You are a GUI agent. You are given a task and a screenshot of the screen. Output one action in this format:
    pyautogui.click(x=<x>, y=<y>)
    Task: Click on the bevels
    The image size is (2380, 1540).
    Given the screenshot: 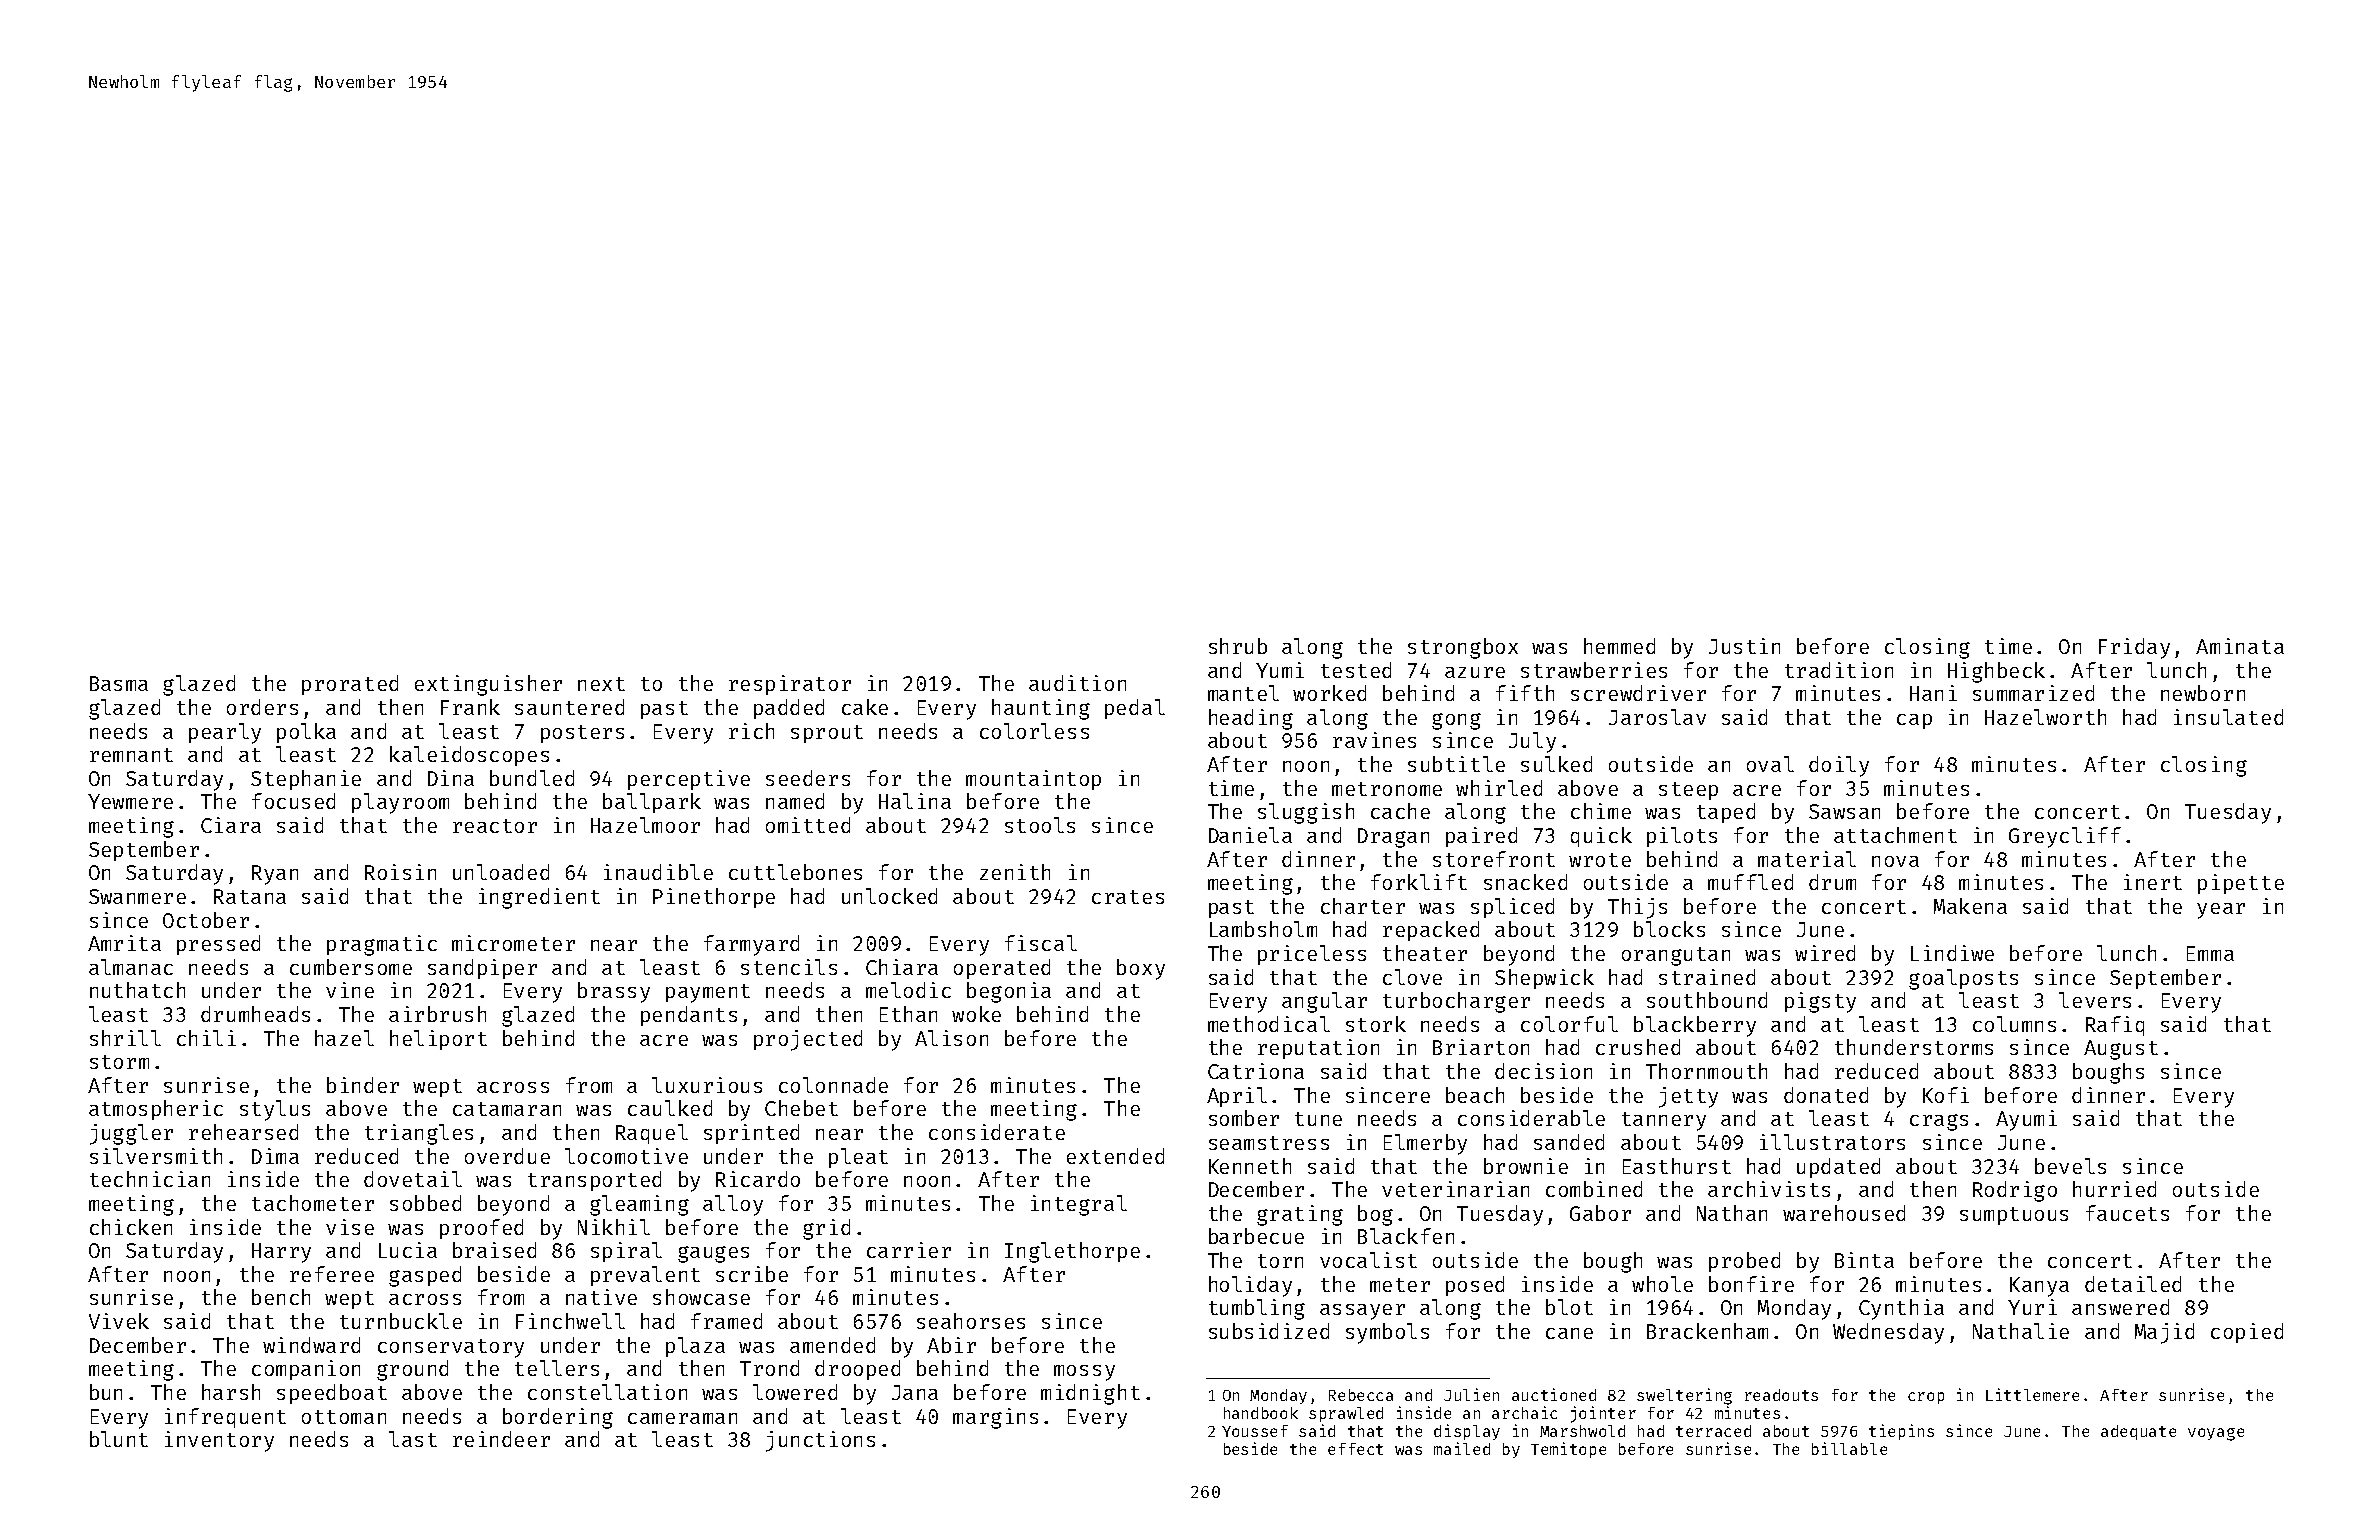 What is the action you would take?
    pyautogui.click(x=2070, y=1166)
